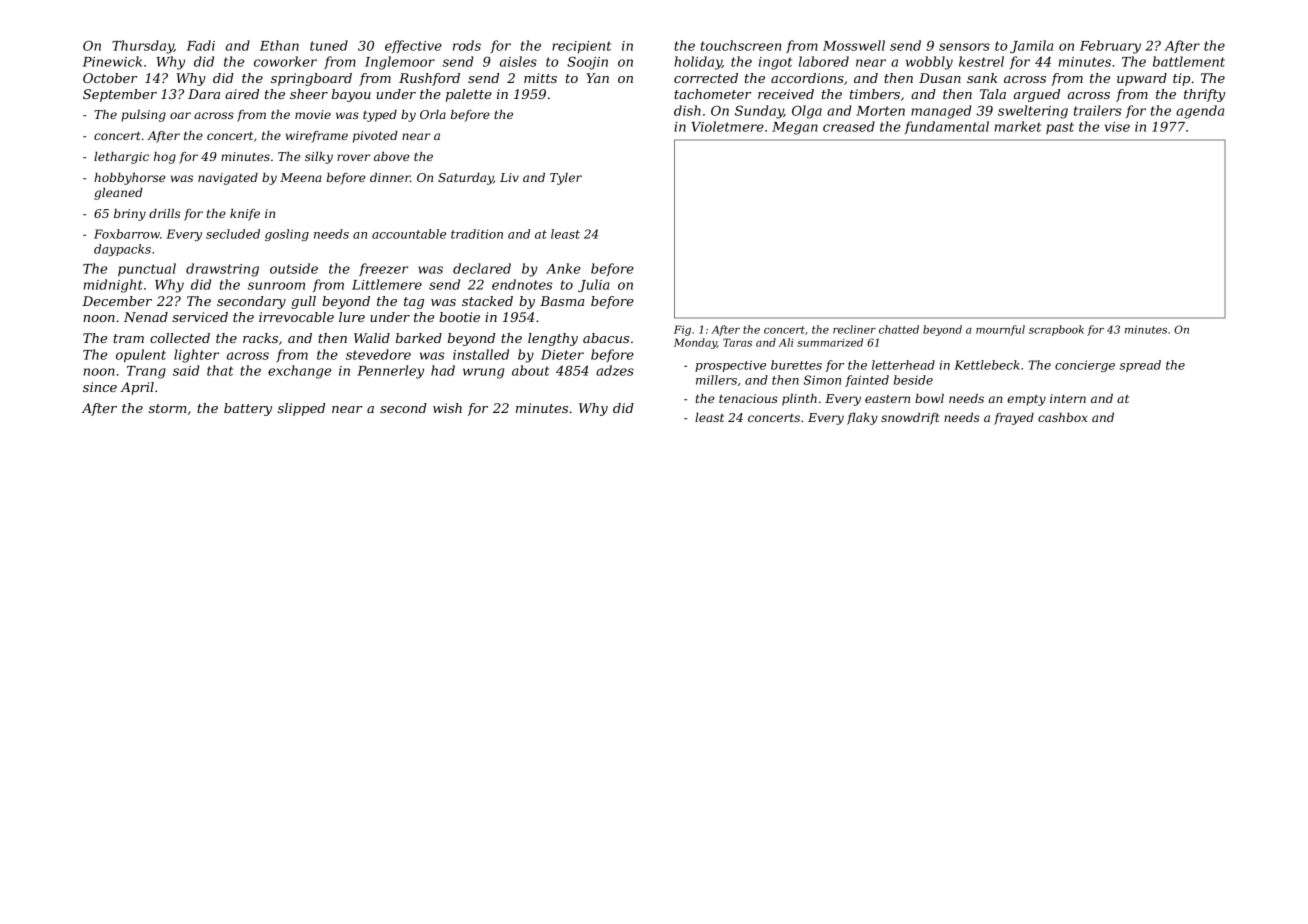 This document has width=1308, height=924. I want to click on drills, so click(164, 213).
